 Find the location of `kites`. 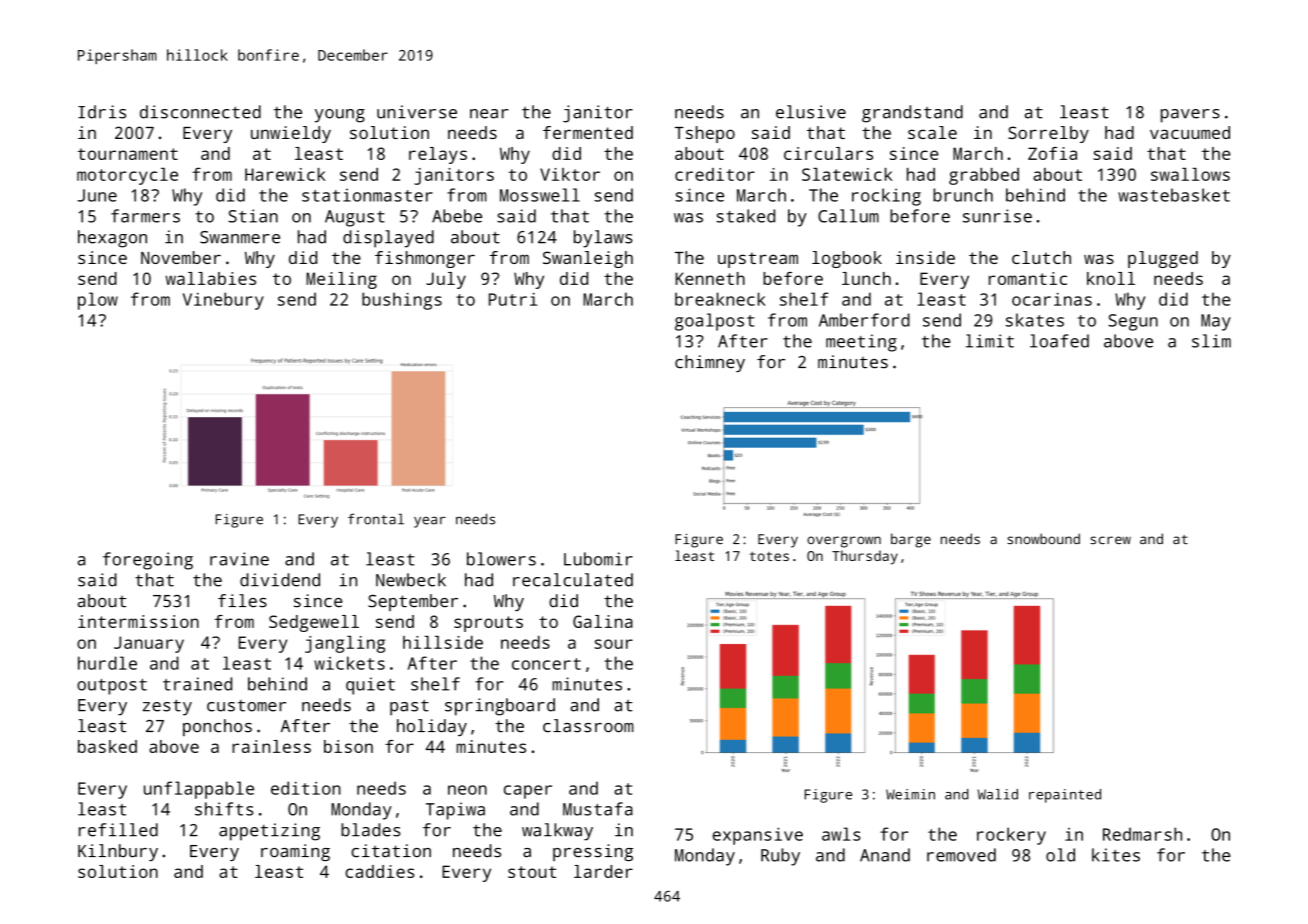

kites is located at coordinates (1116, 855).
